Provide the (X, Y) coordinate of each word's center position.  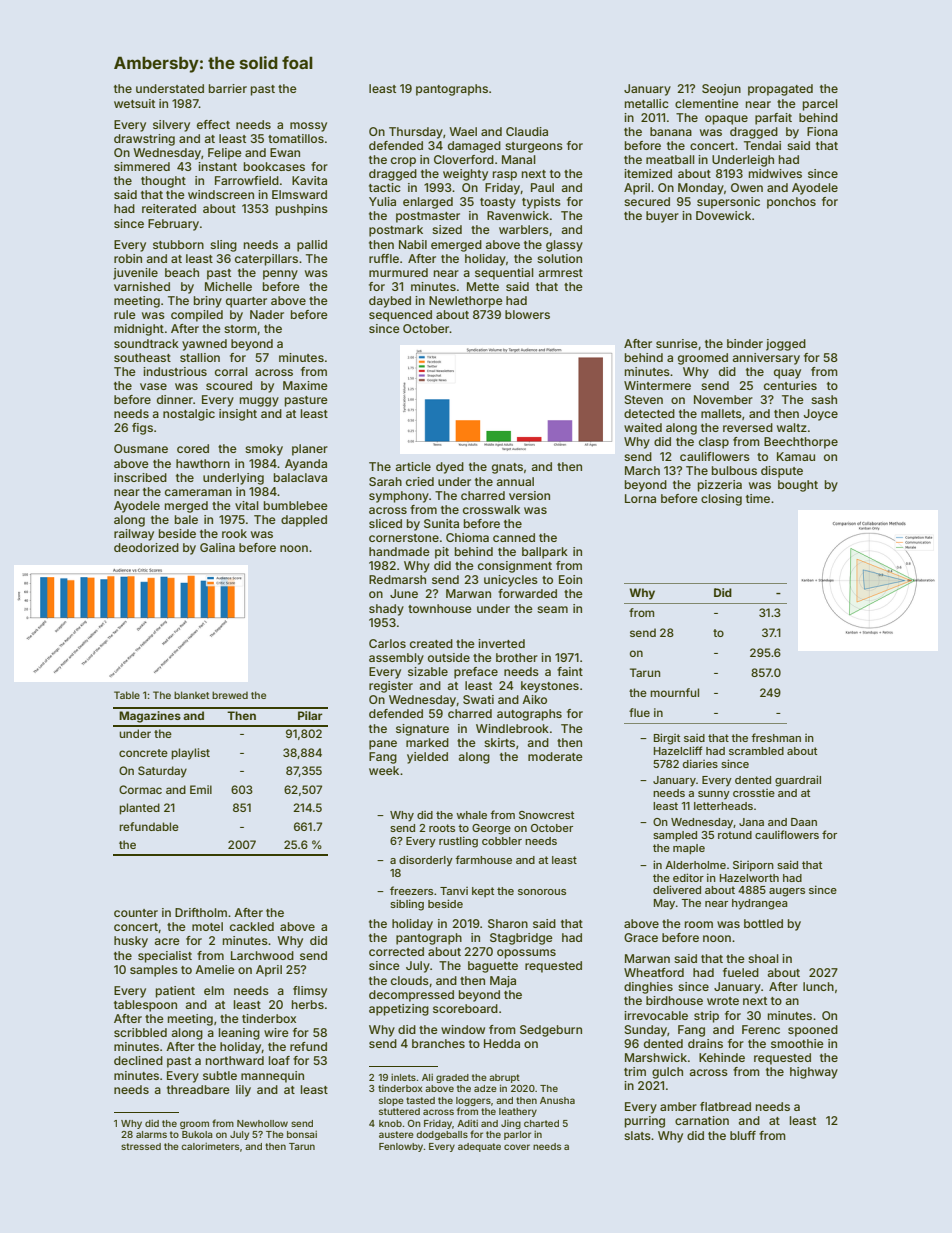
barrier (228, 88)
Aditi (467, 1123)
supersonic (728, 203)
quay (787, 374)
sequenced (400, 316)
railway (134, 535)
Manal (519, 159)
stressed (141, 1146)
